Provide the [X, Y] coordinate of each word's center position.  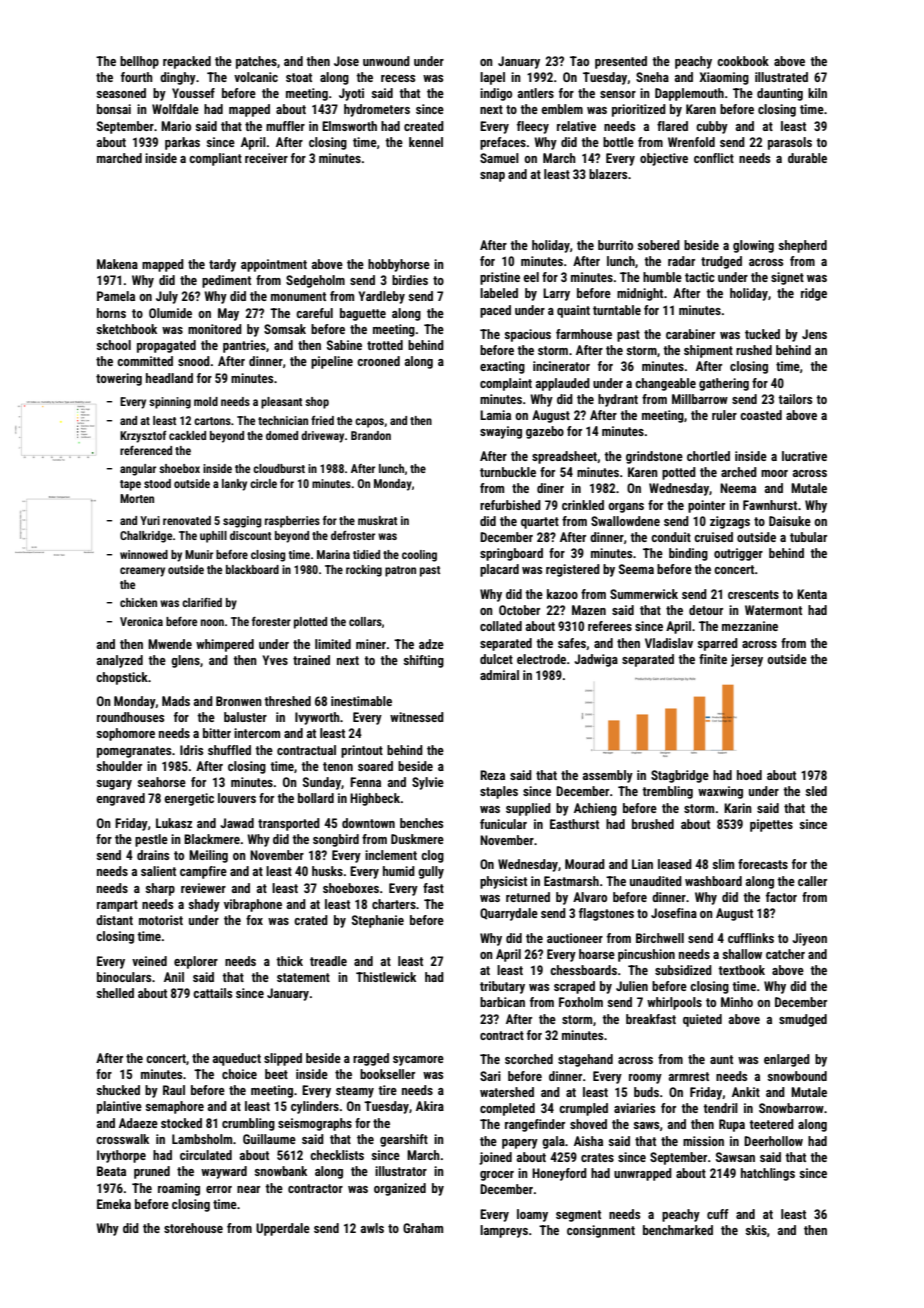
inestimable [361, 701]
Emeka [114, 1204]
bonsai [114, 109]
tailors [795, 399]
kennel [426, 142]
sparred [718, 644]
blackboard [252, 569]
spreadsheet [564, 457]
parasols [790, 143]
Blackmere [212, 839]
